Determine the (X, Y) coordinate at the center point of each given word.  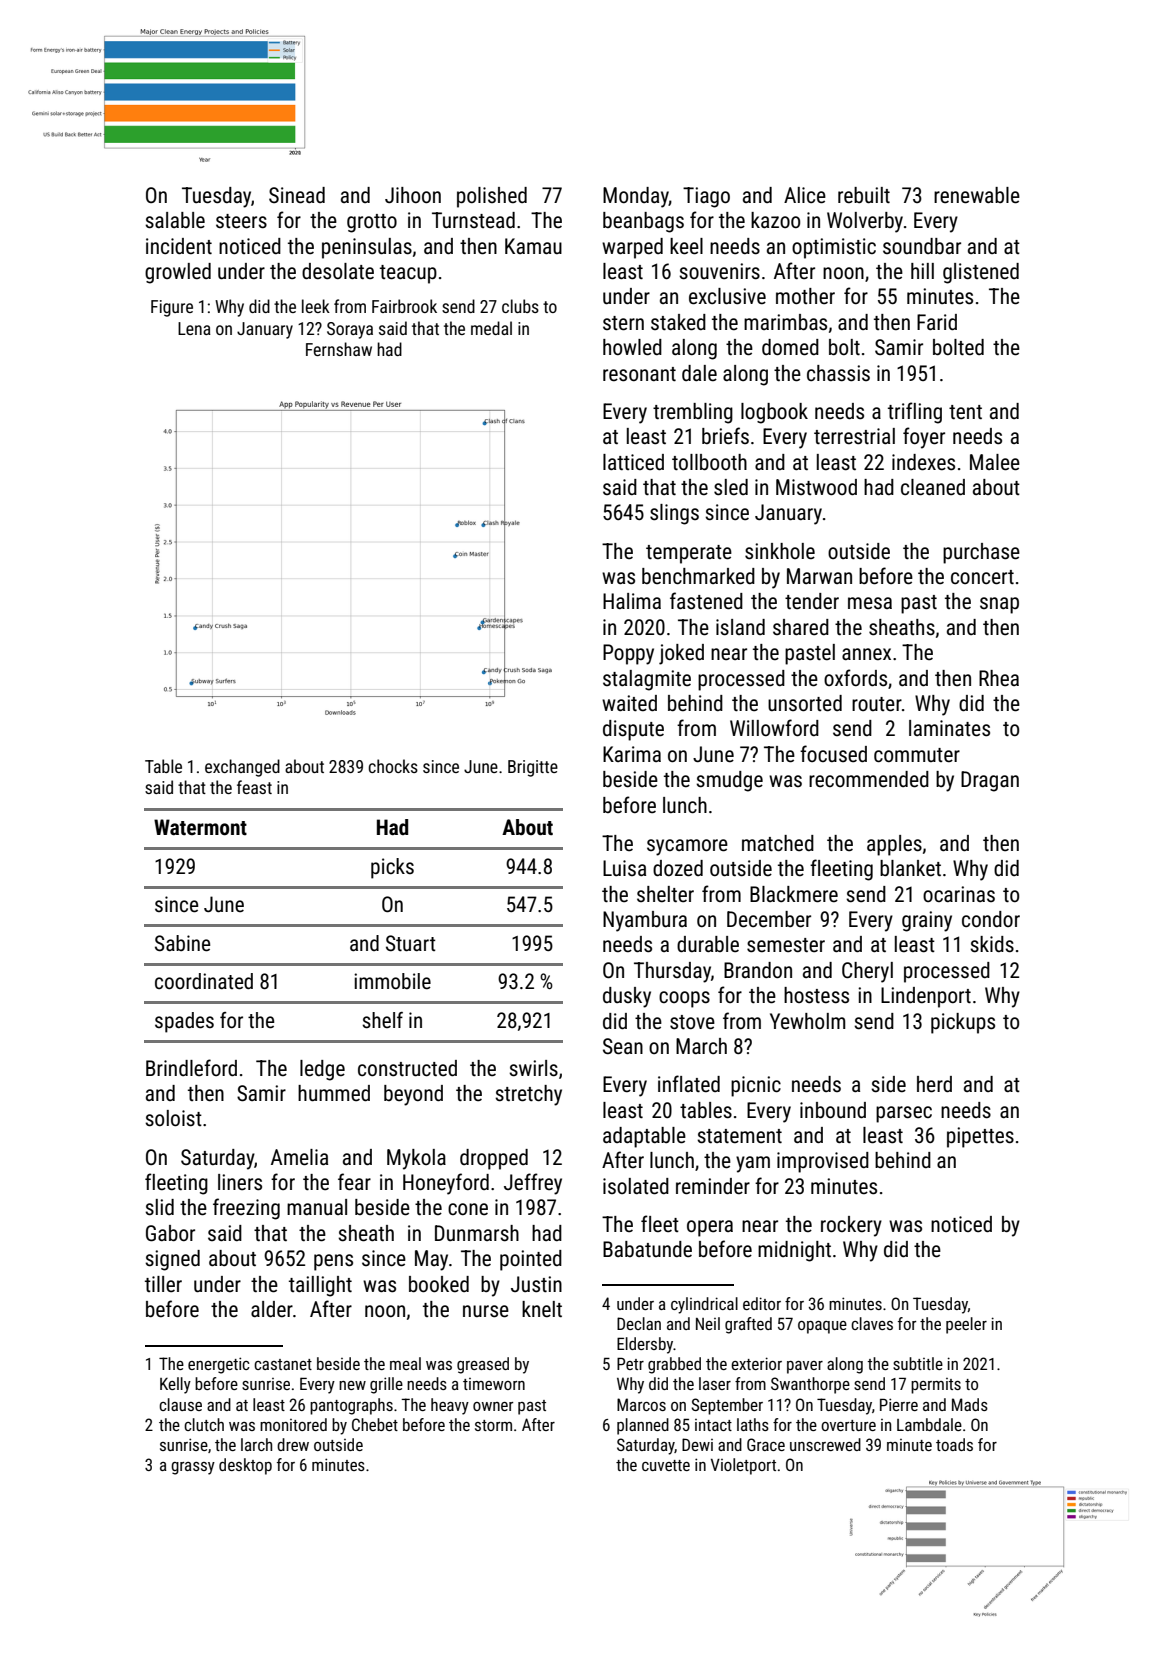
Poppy (628, 654)
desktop (245, 1466)
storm (493, 1425)
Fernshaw (339, 349)
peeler (966, 1325)
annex (866, 654)
